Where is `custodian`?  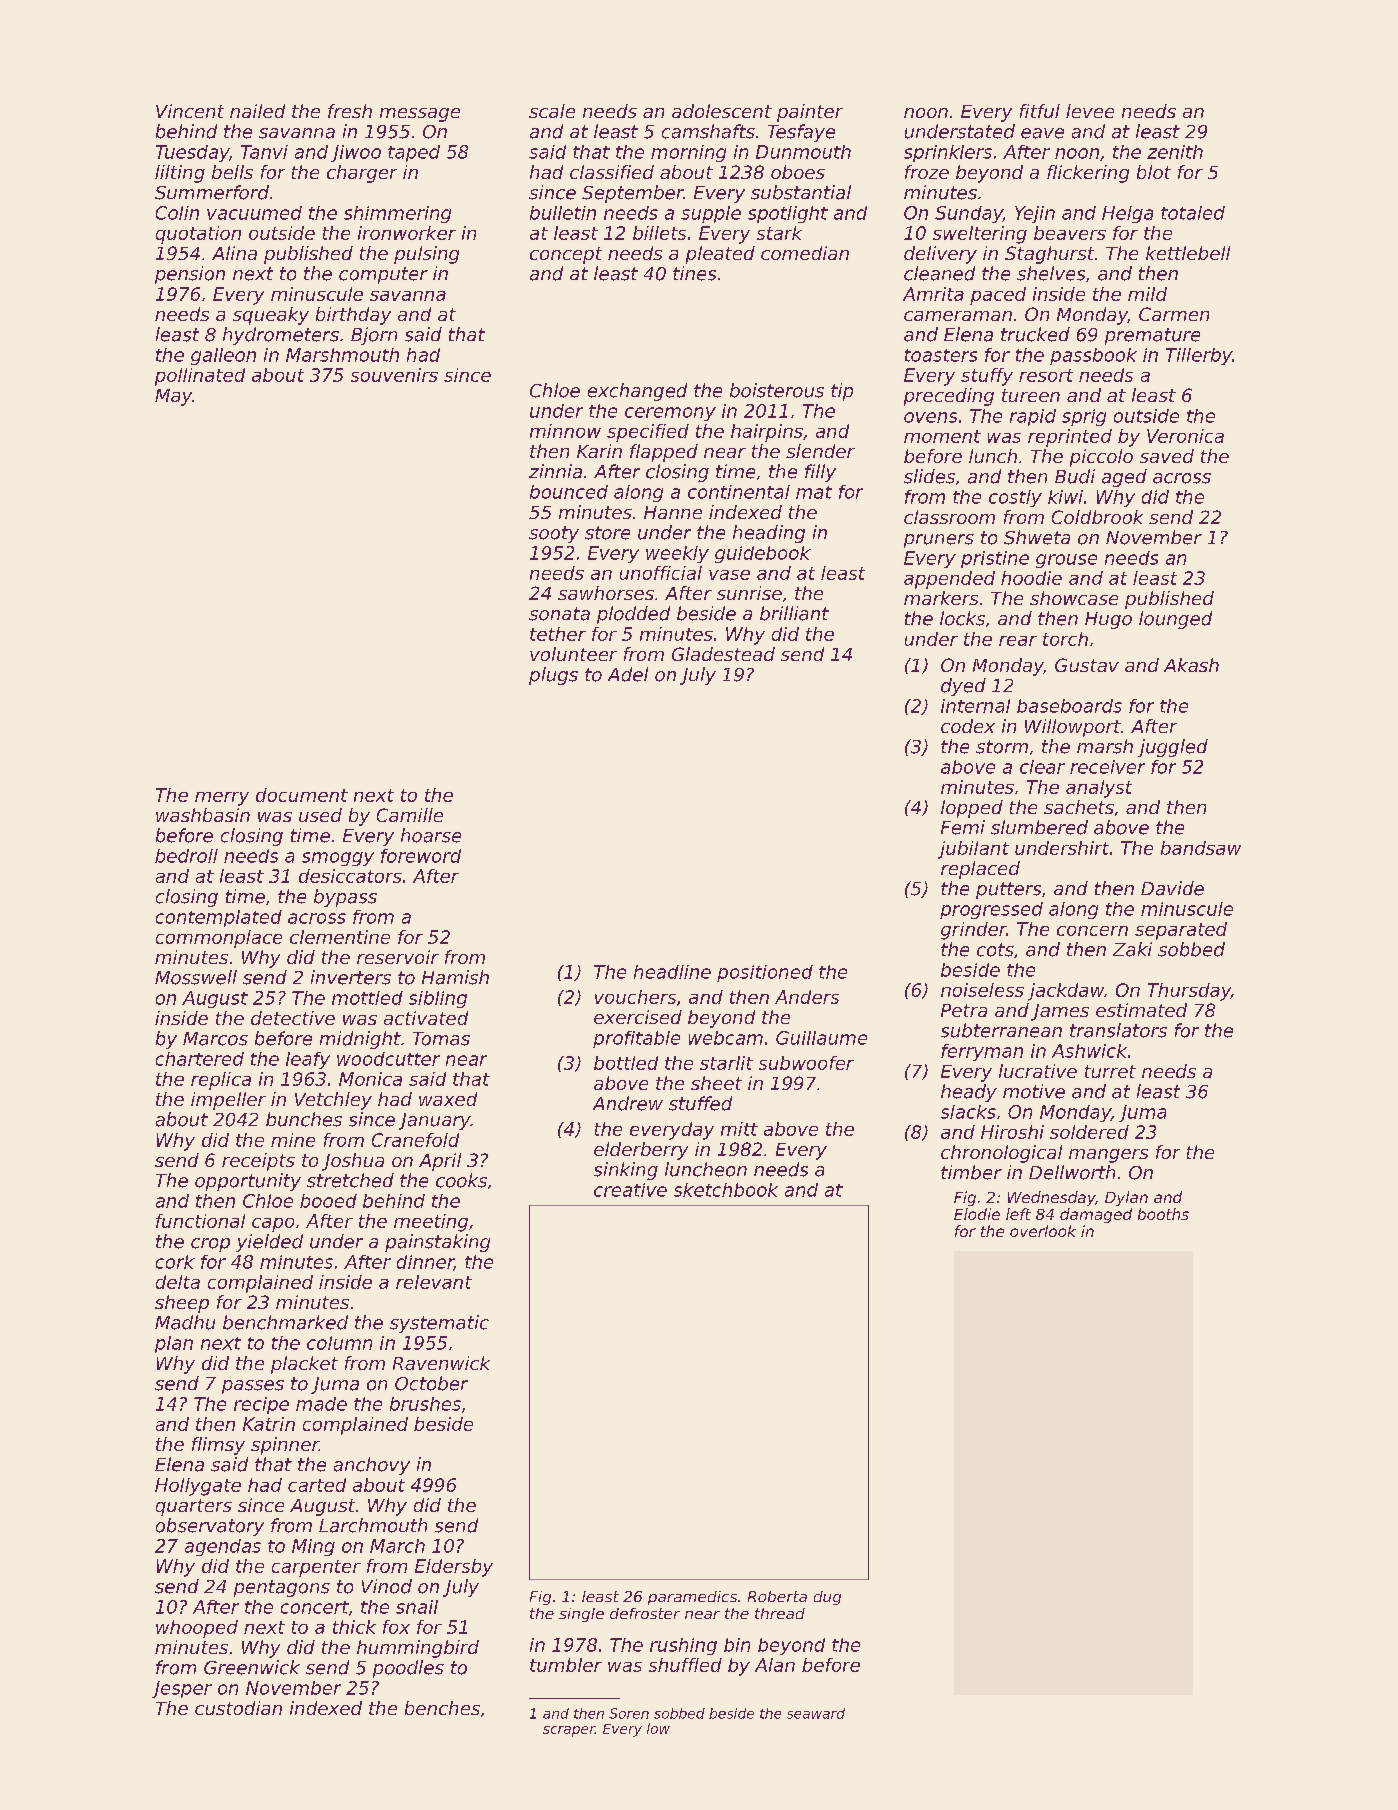
custodian is located at coordinates (238, 1708).
